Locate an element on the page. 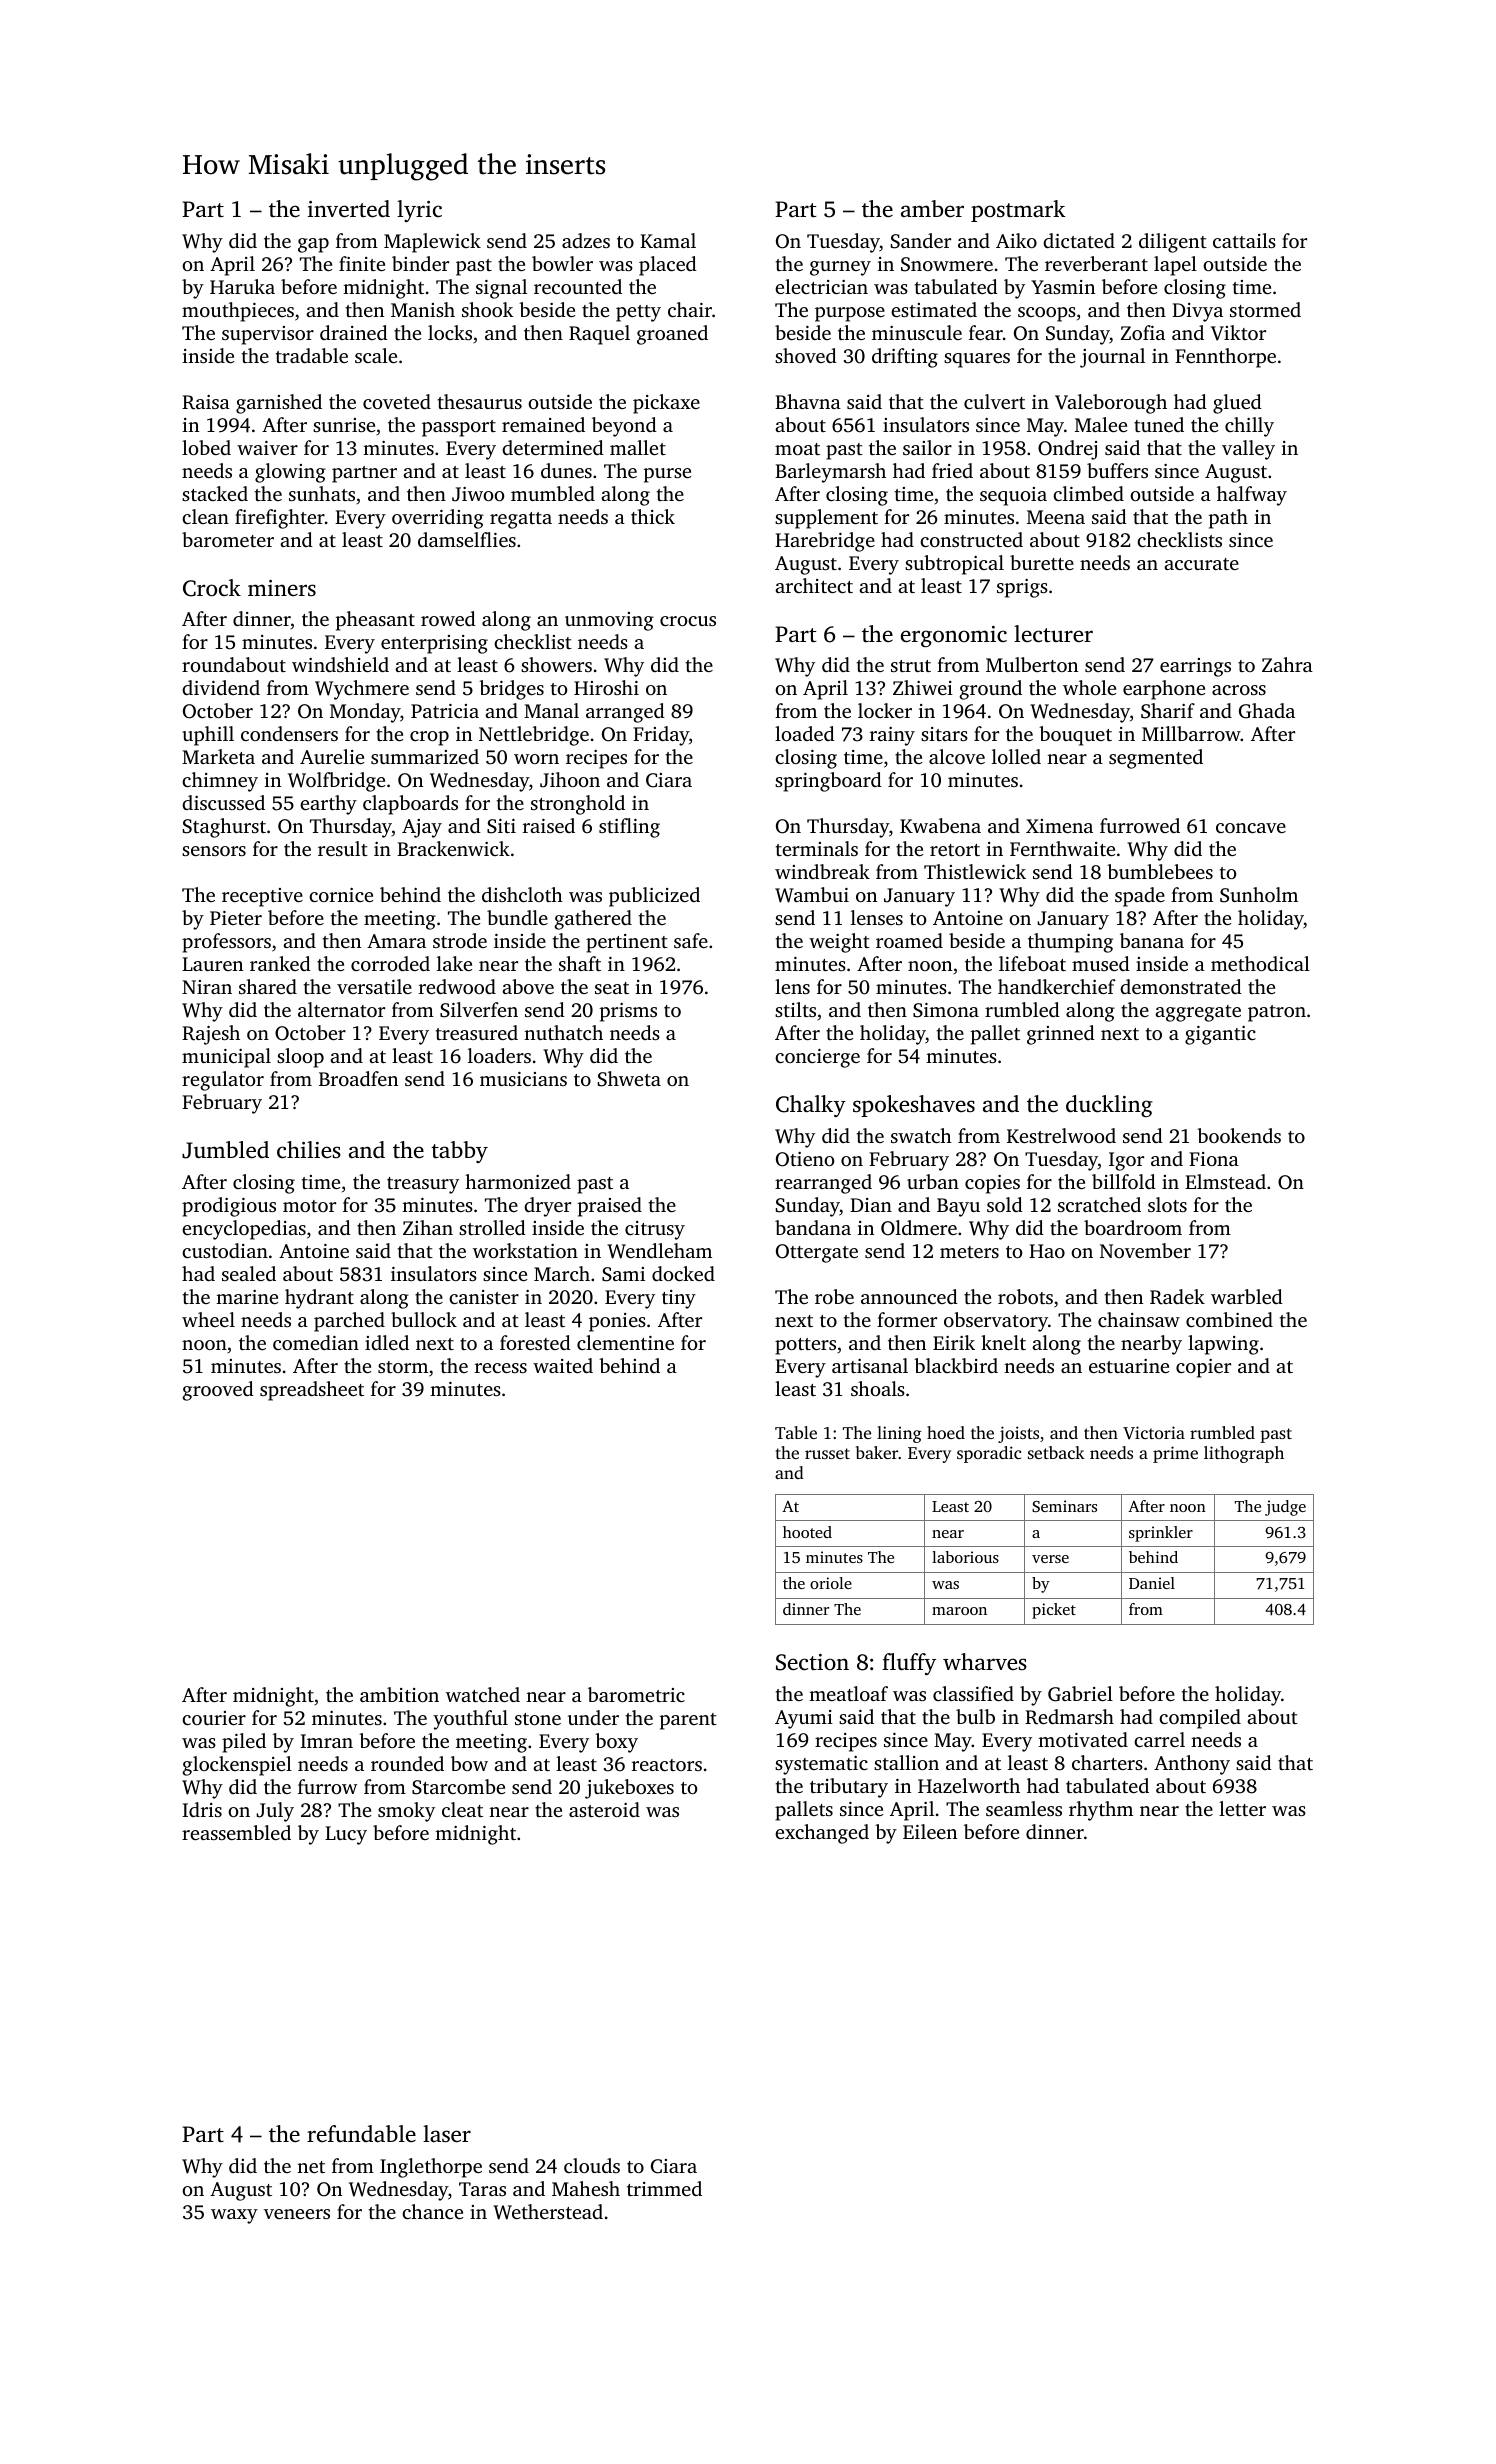  Eileen is located at coordinates (930, 1831).
